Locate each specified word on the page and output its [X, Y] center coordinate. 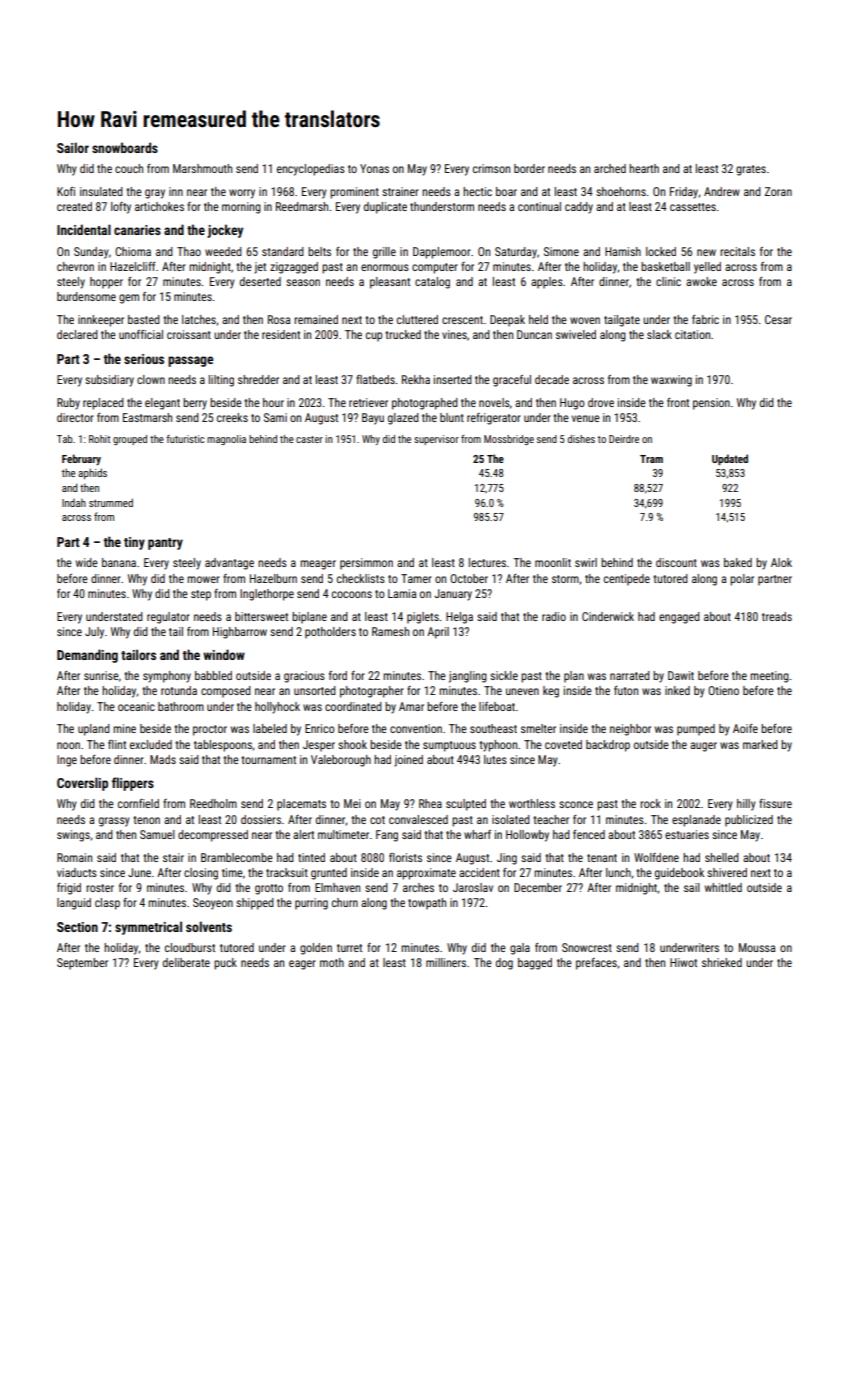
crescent [462, 320]
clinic [668, 281]
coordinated [353, 706]
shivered [727, 872]
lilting [221, 381]
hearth [644, 168]
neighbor [630, 730]
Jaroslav [473, 887]
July [94, 633]
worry [242, 194]
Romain [74, 857]
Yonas [374, 168]
